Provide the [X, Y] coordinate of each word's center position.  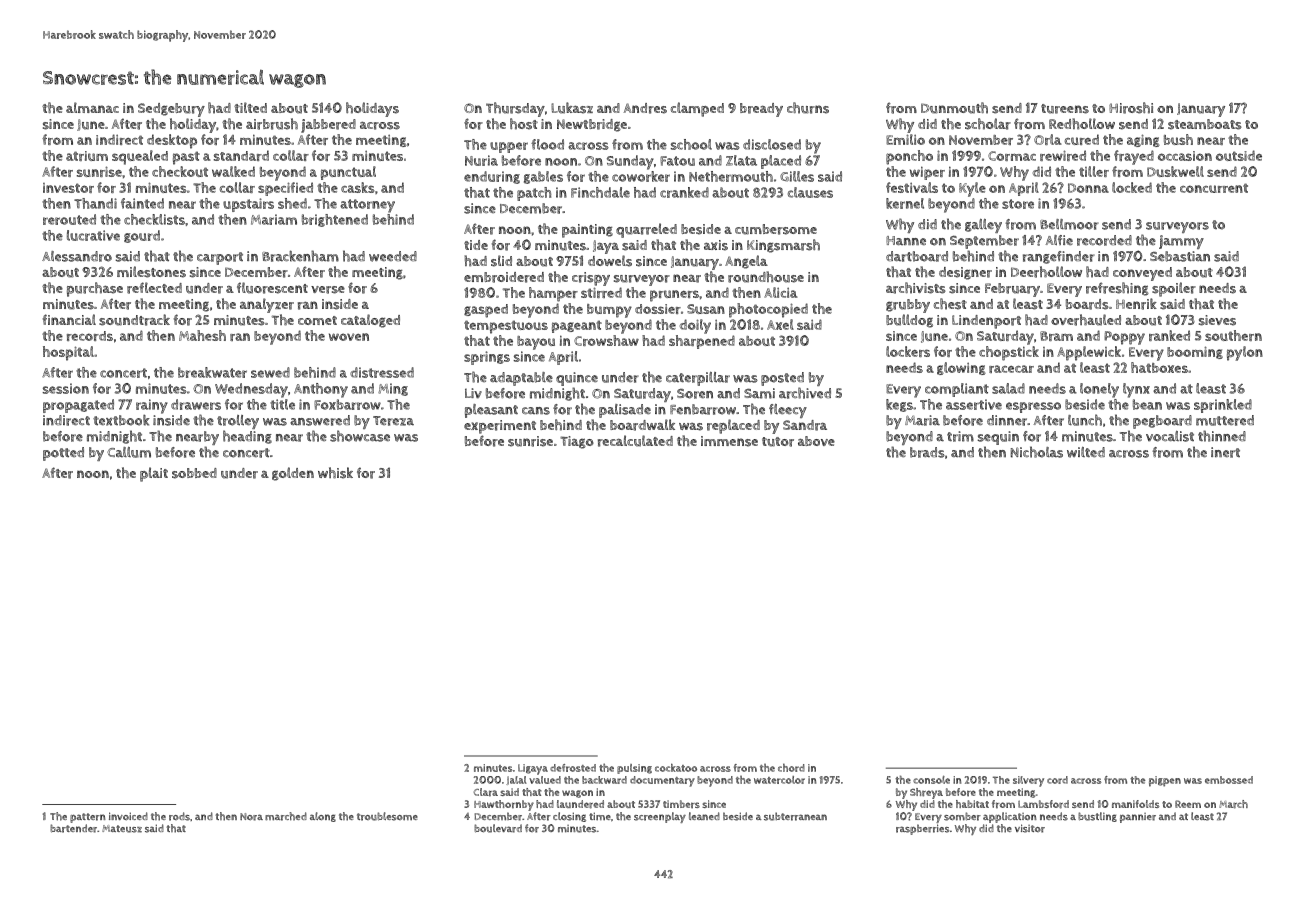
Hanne [906, 240]
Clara [486, 792]
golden [293, 474]
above [816, 441]
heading [247, 437]
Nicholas [1037, 452]
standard [241, 155]
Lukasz [572, 108]
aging [1143, 140]
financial [69, 319]
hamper [553, 294]
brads [927, 452]
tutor [778, 442]
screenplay [660, 817]
